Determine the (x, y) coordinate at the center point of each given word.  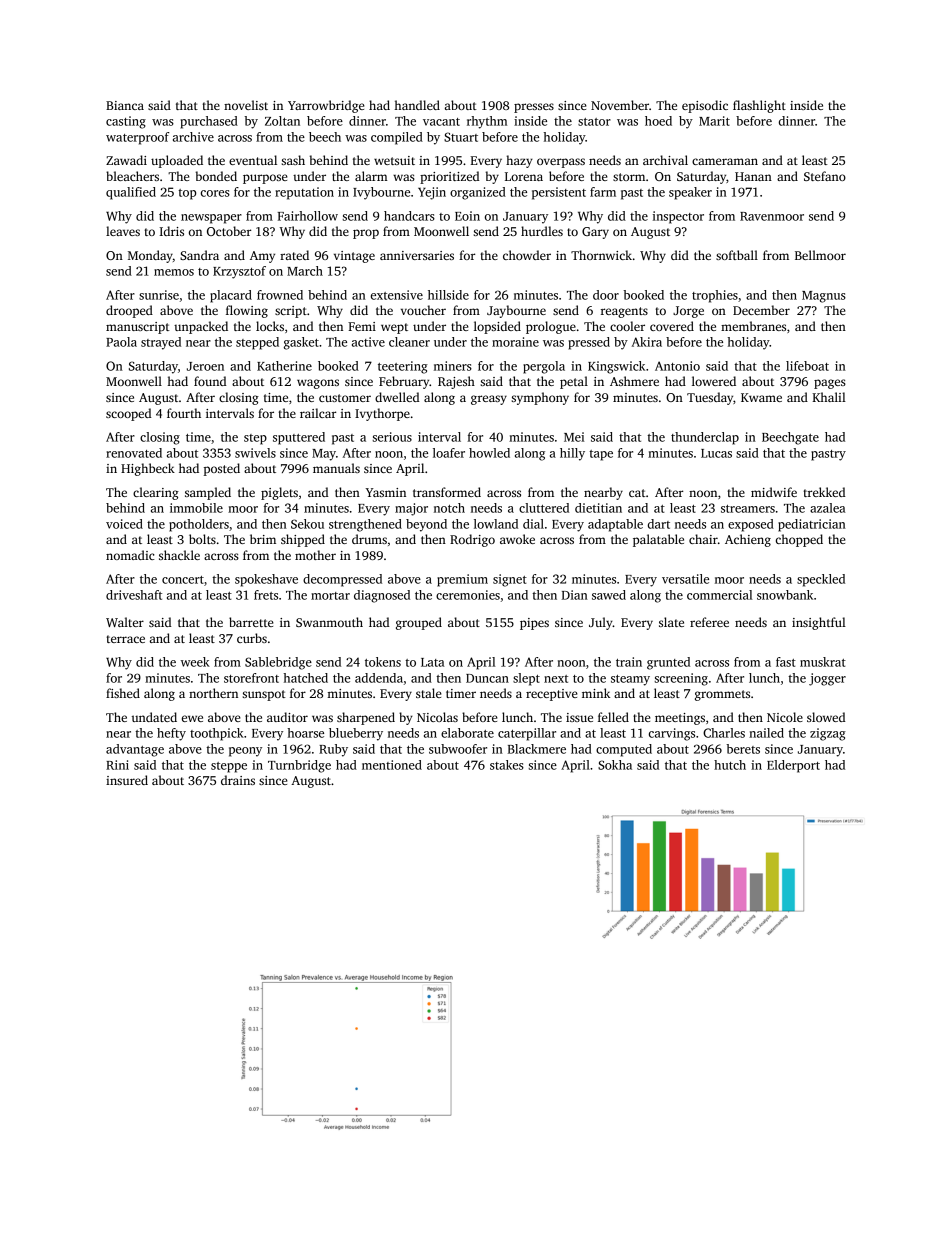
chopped (799, 540)
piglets (279, 493)
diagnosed (382, 596)
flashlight (759, 106)
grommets (722, 695)
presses (534, 108)
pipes (534, 624)
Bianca (125, 105)
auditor (287, 717)
